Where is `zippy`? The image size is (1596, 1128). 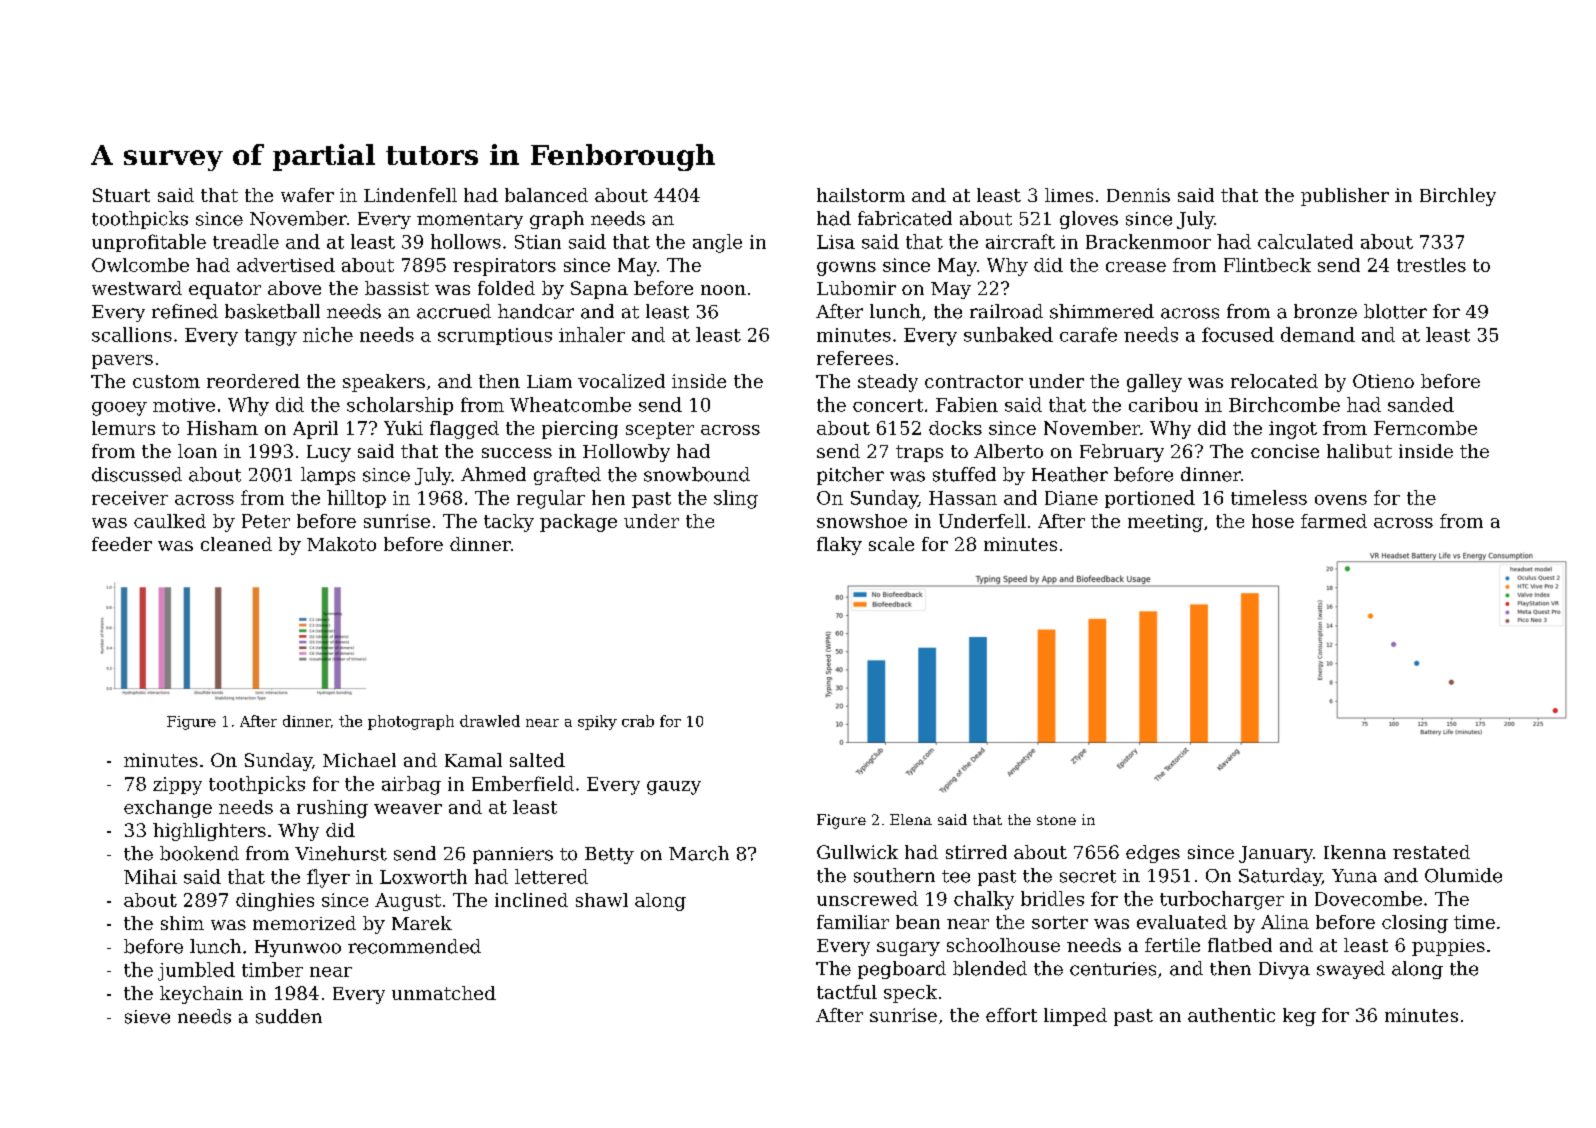 zippy is located at coordinates (177, 786).
